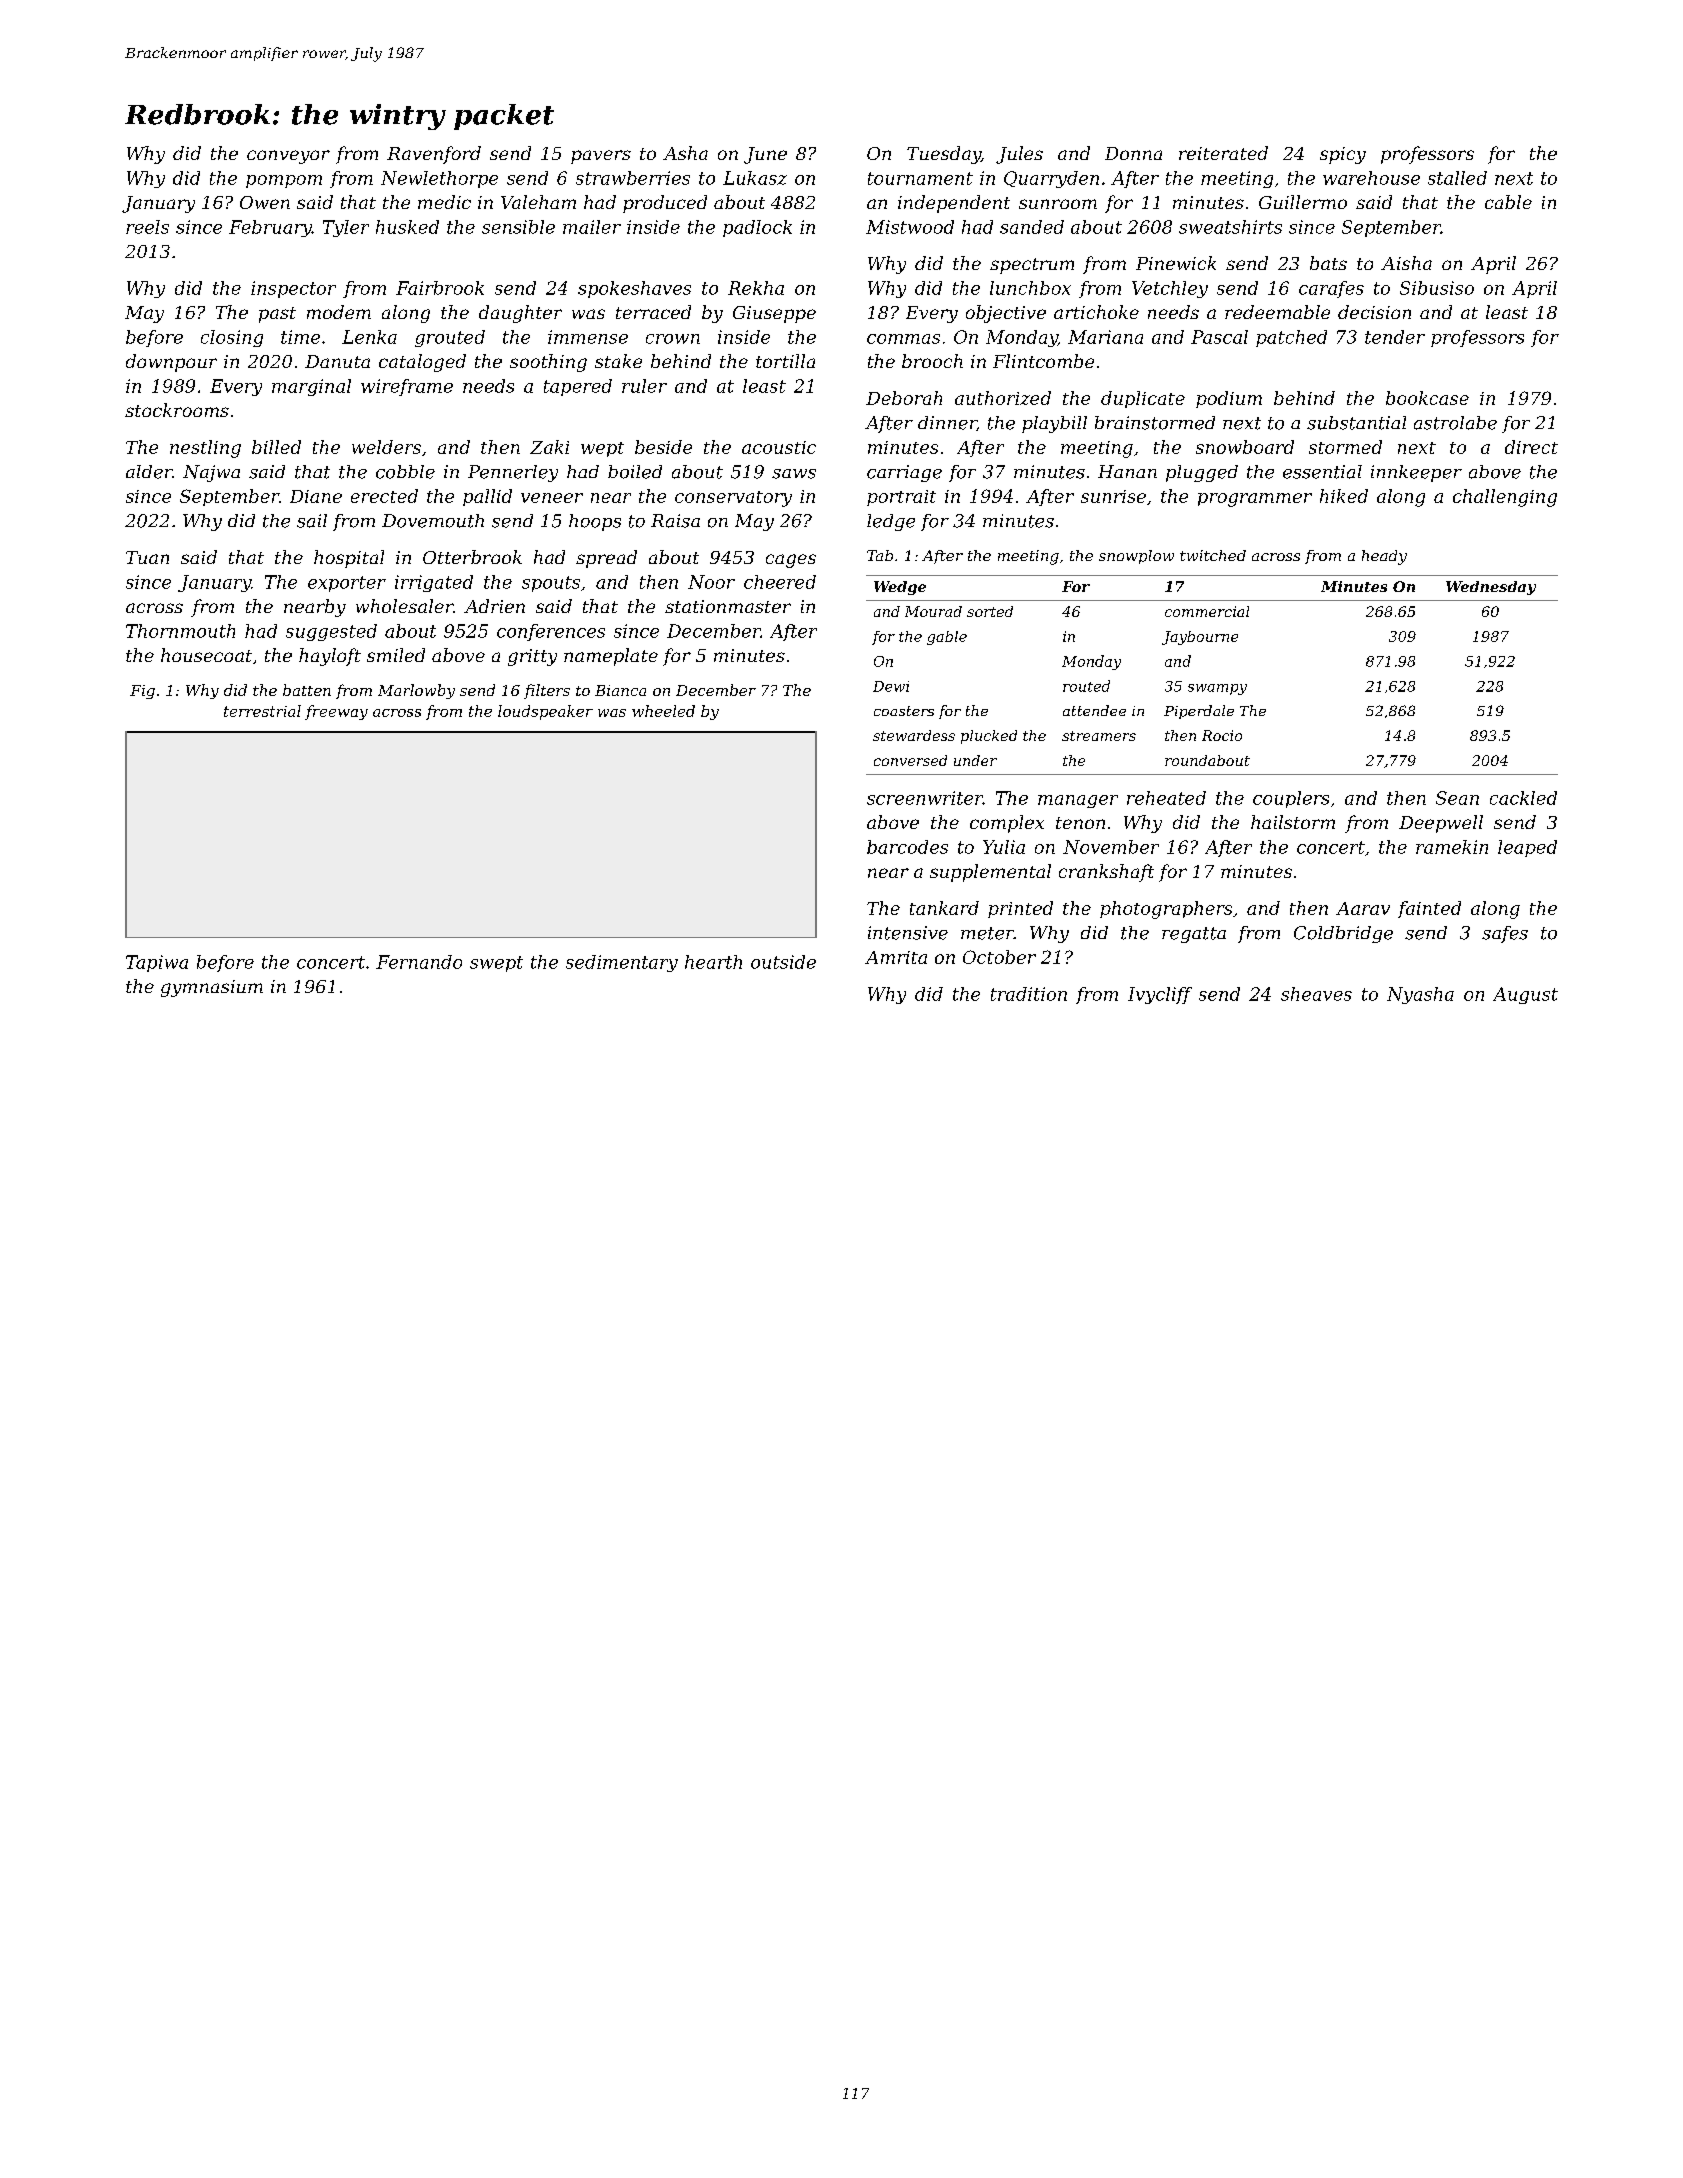 The height and width of the page is (2178, 1683). What do you see at coordinates (157, 963) in the page?
I see `Tapiwa` at bounding box center [157, 963].
